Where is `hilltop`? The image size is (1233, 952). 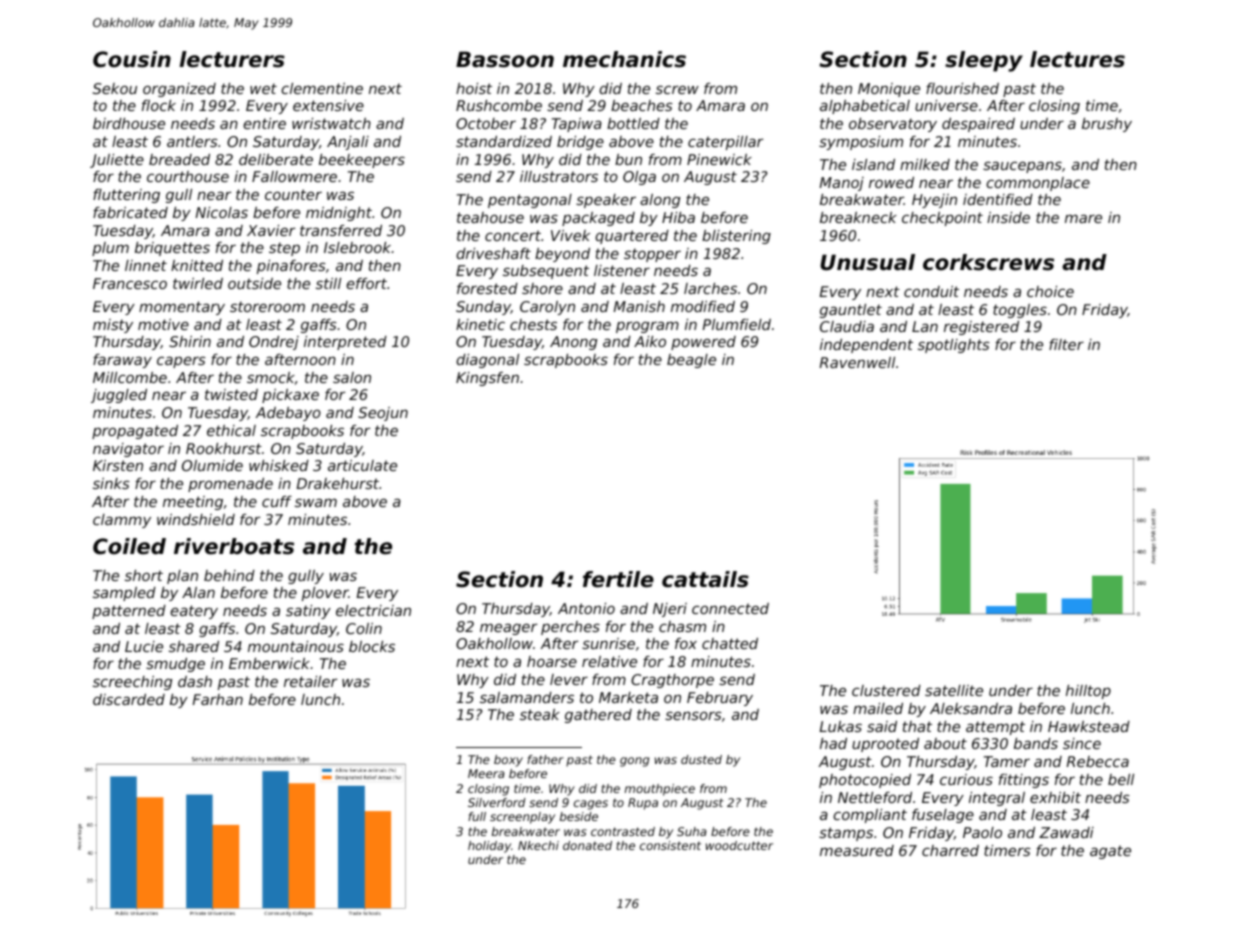 hilltop is located at coordinates (1088, 692).
